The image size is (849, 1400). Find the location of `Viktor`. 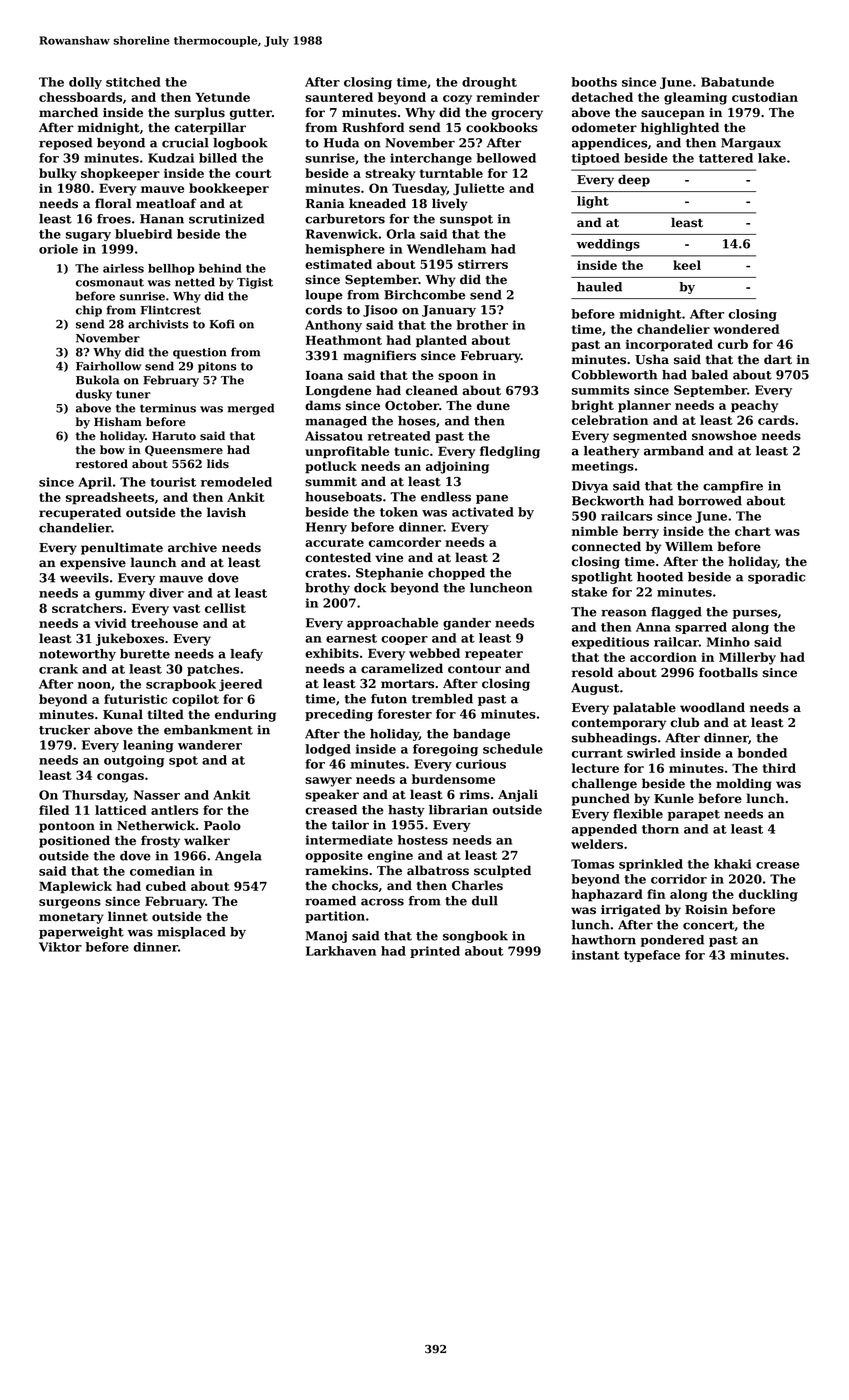

Viktor is located at coordinates (60, 947).
